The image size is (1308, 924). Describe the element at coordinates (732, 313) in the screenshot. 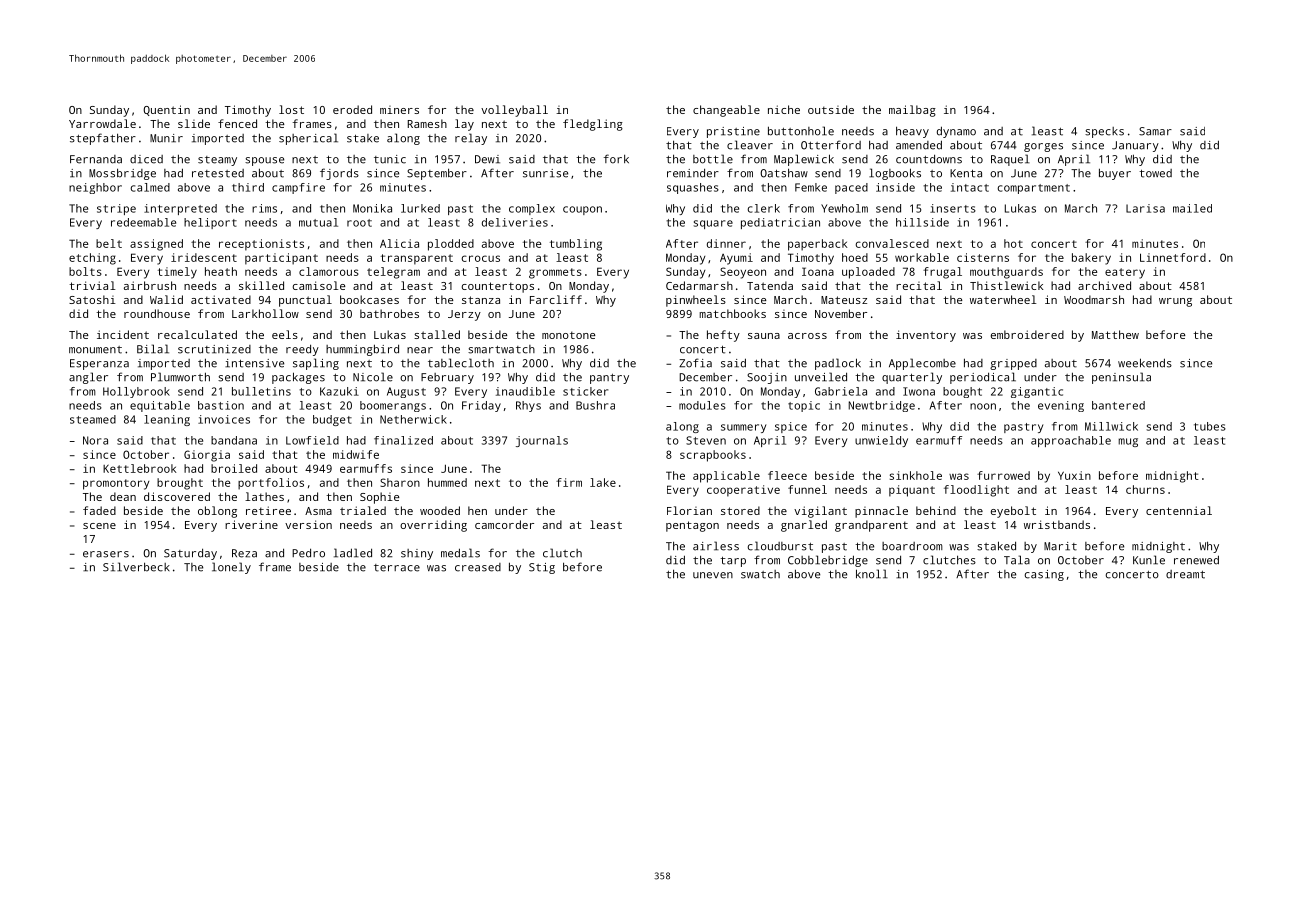

I see `matchbooks` at that location.
